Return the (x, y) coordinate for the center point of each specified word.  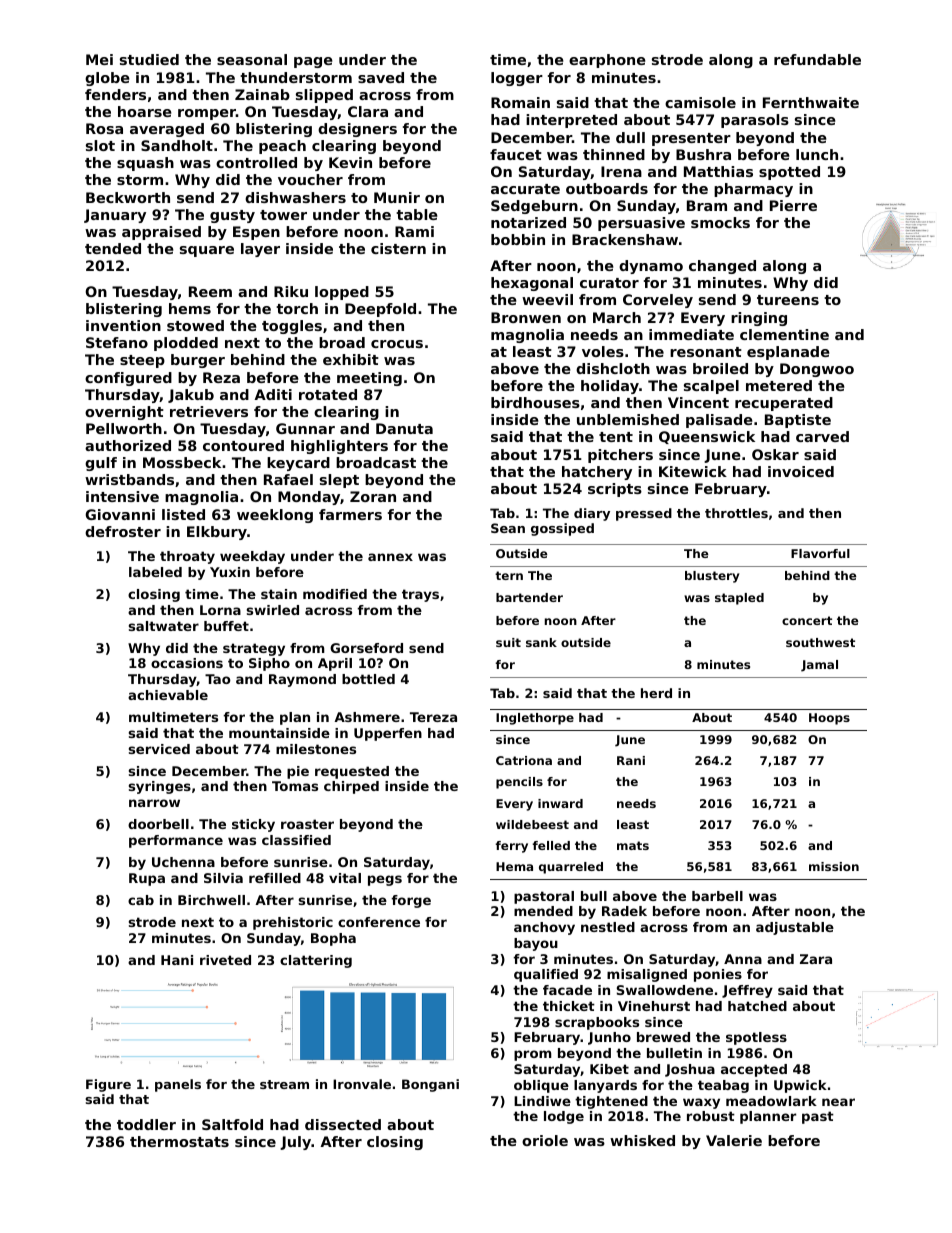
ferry (511, 847)
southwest (820, 642)
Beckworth (128, 197)
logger (517, 79)
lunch (817, 154)
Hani (177, 960)
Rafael (288, 479)
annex (390, 557)
